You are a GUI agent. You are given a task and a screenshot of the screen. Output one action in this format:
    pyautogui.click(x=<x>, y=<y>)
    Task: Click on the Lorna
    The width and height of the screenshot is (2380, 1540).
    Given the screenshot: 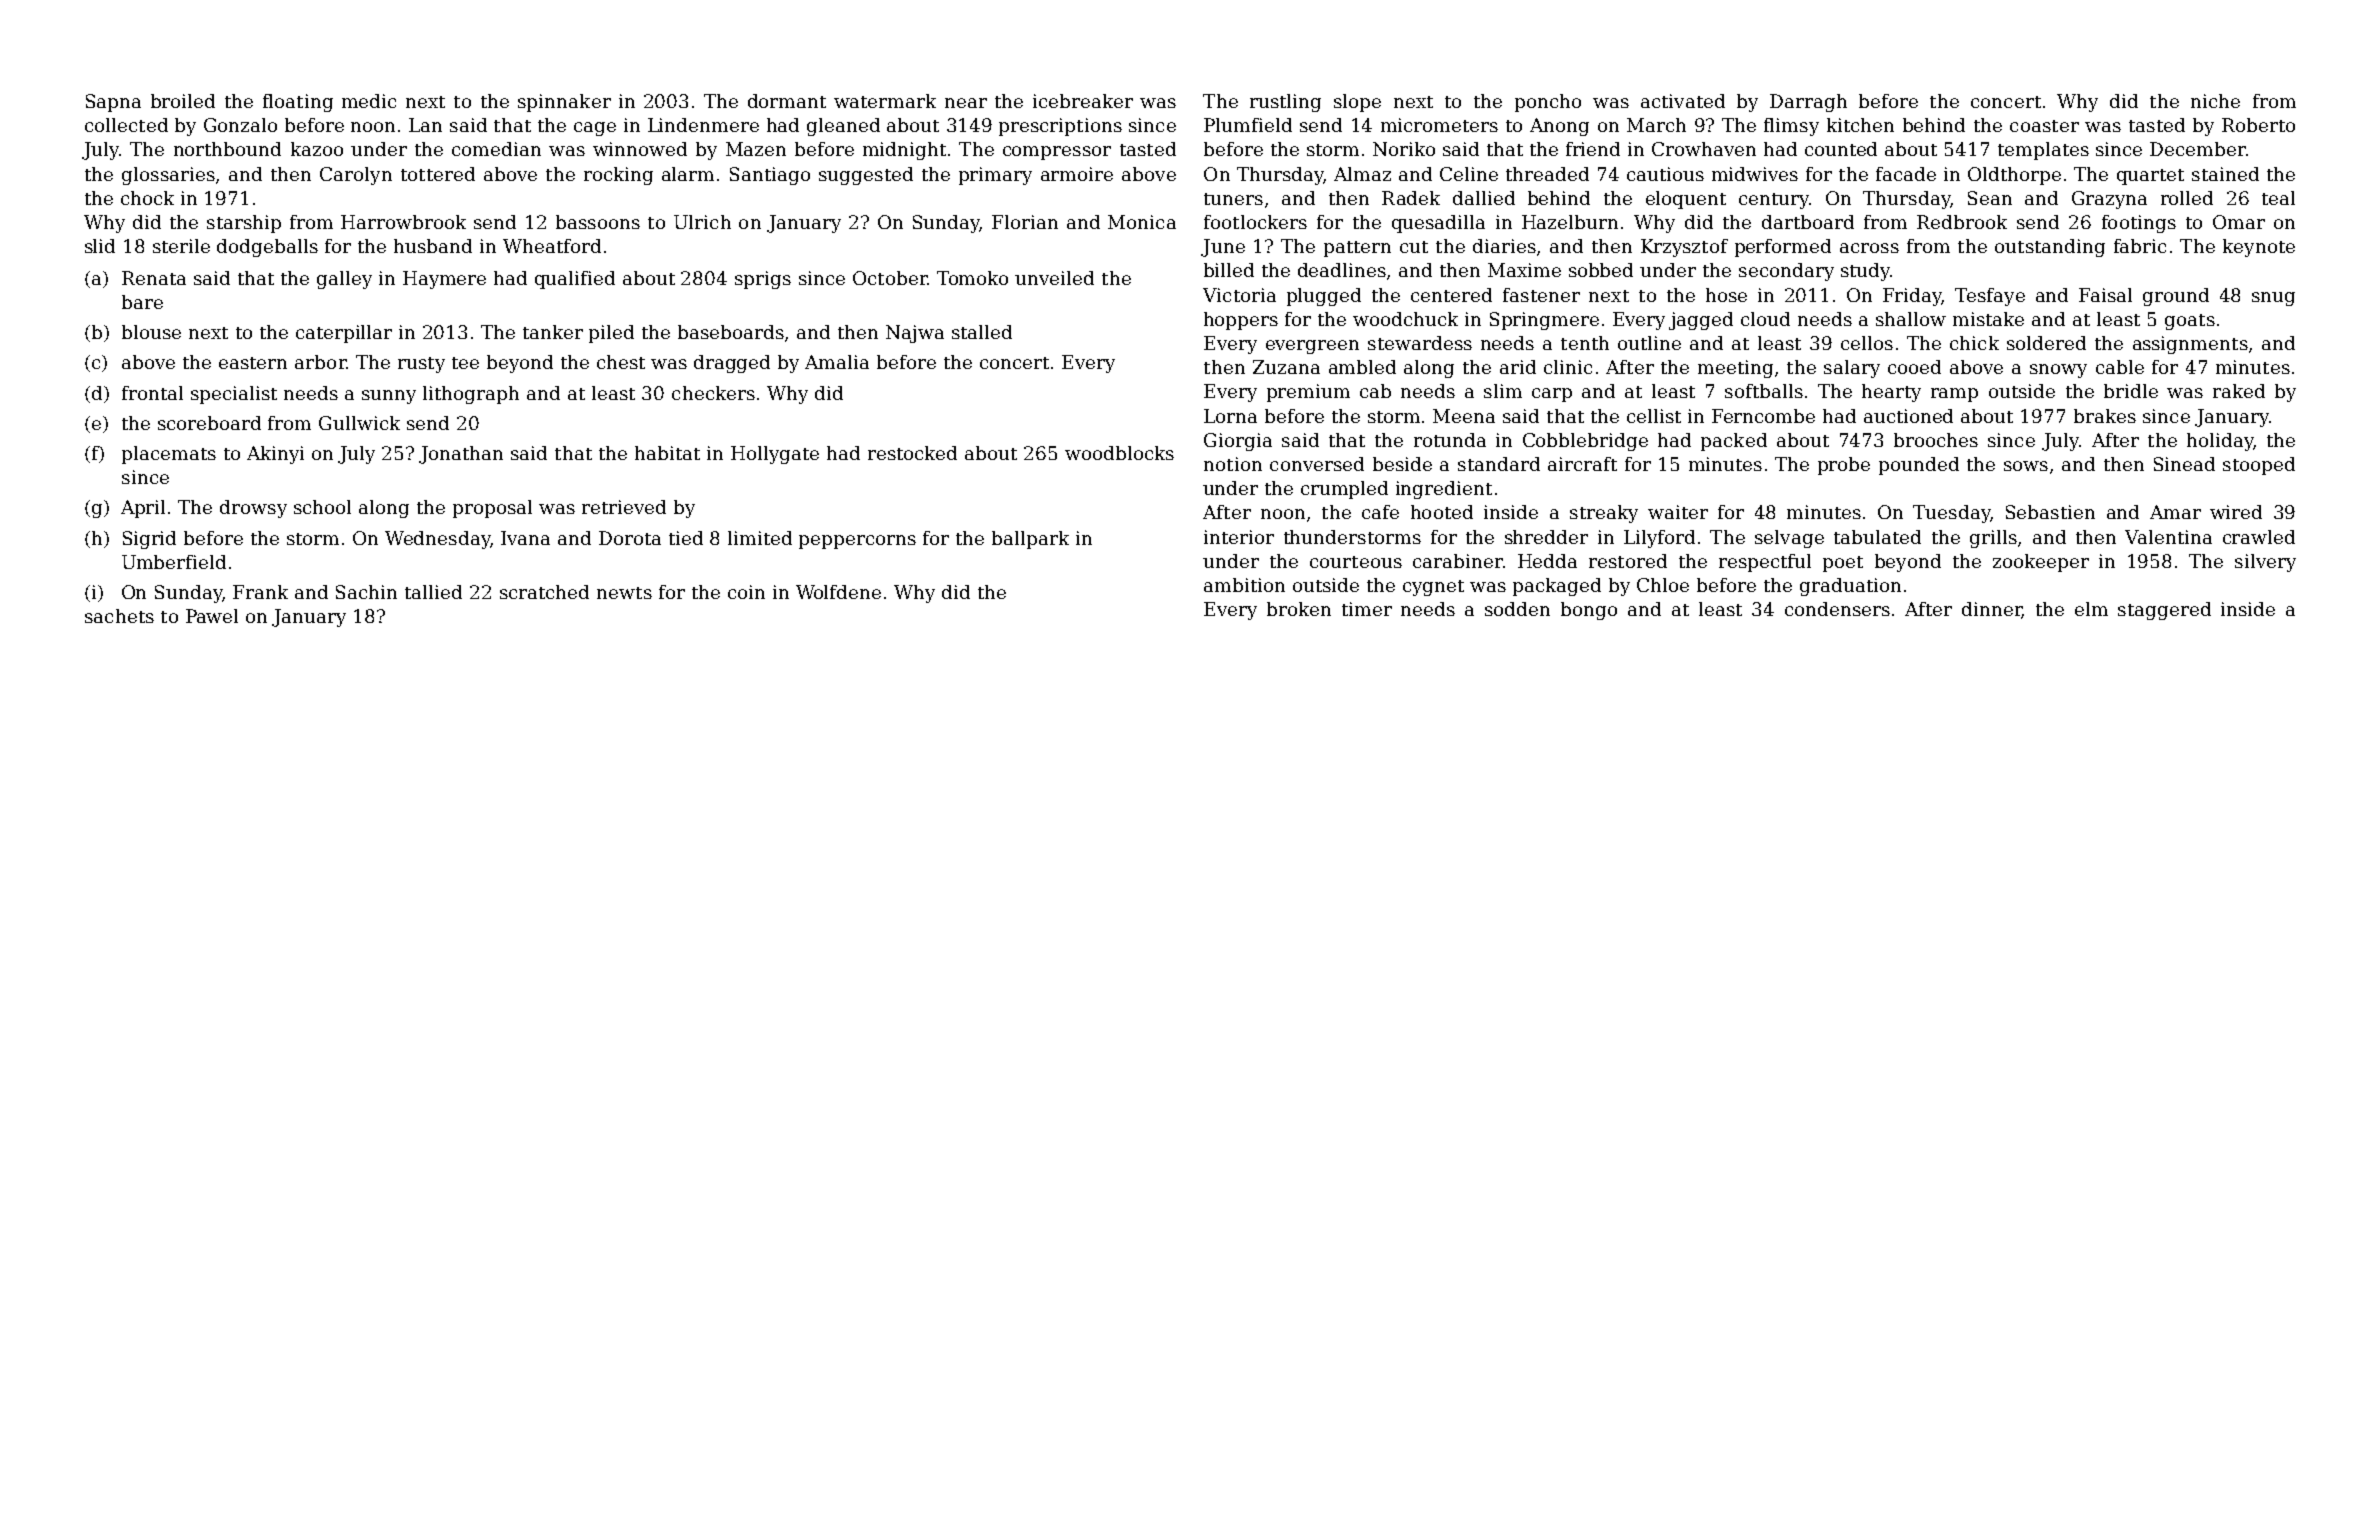 What is the action you would take?
    pyautogui.click(x=1230, y=416)
